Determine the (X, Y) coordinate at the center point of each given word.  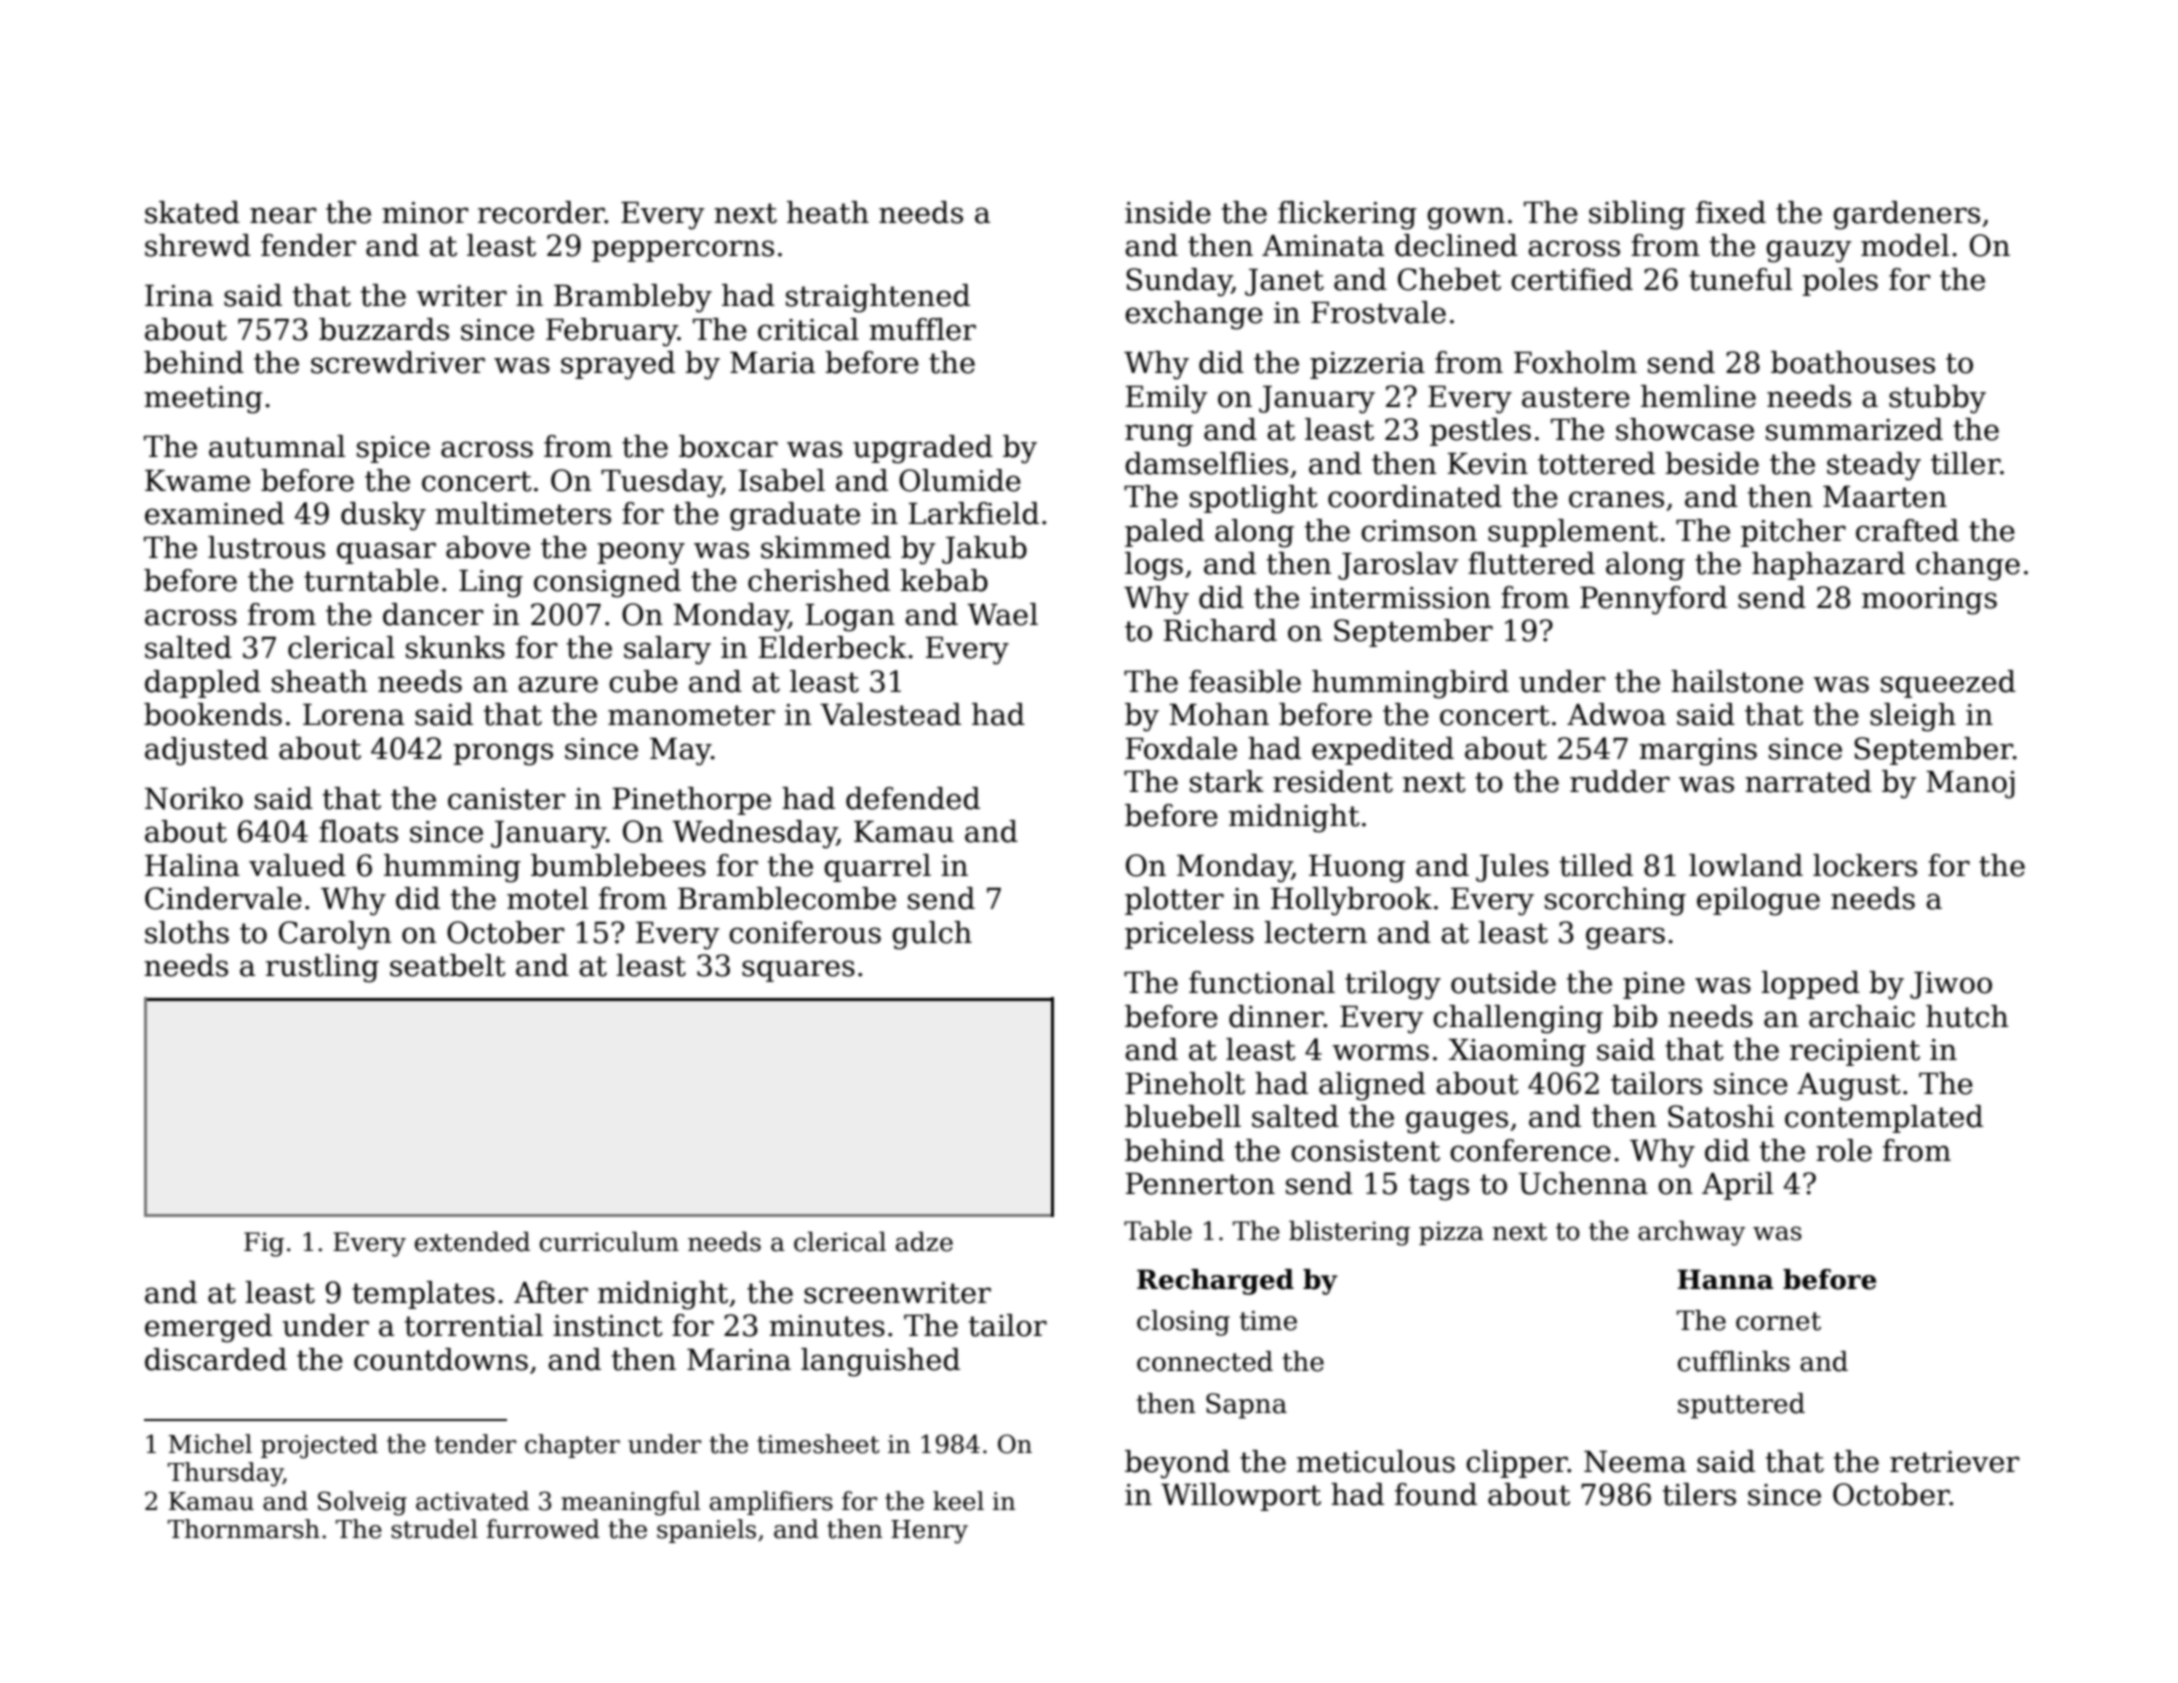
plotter (1174, 901)
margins (1698, 752)
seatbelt (448, 965)
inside (1168, 212)
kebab (944, 580)
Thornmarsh (244, 1529)
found (1436, 1494)
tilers (1699, 1494)
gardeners (1906, 215)
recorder (541, 212)
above (488, 547)
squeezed (1948, 684)
